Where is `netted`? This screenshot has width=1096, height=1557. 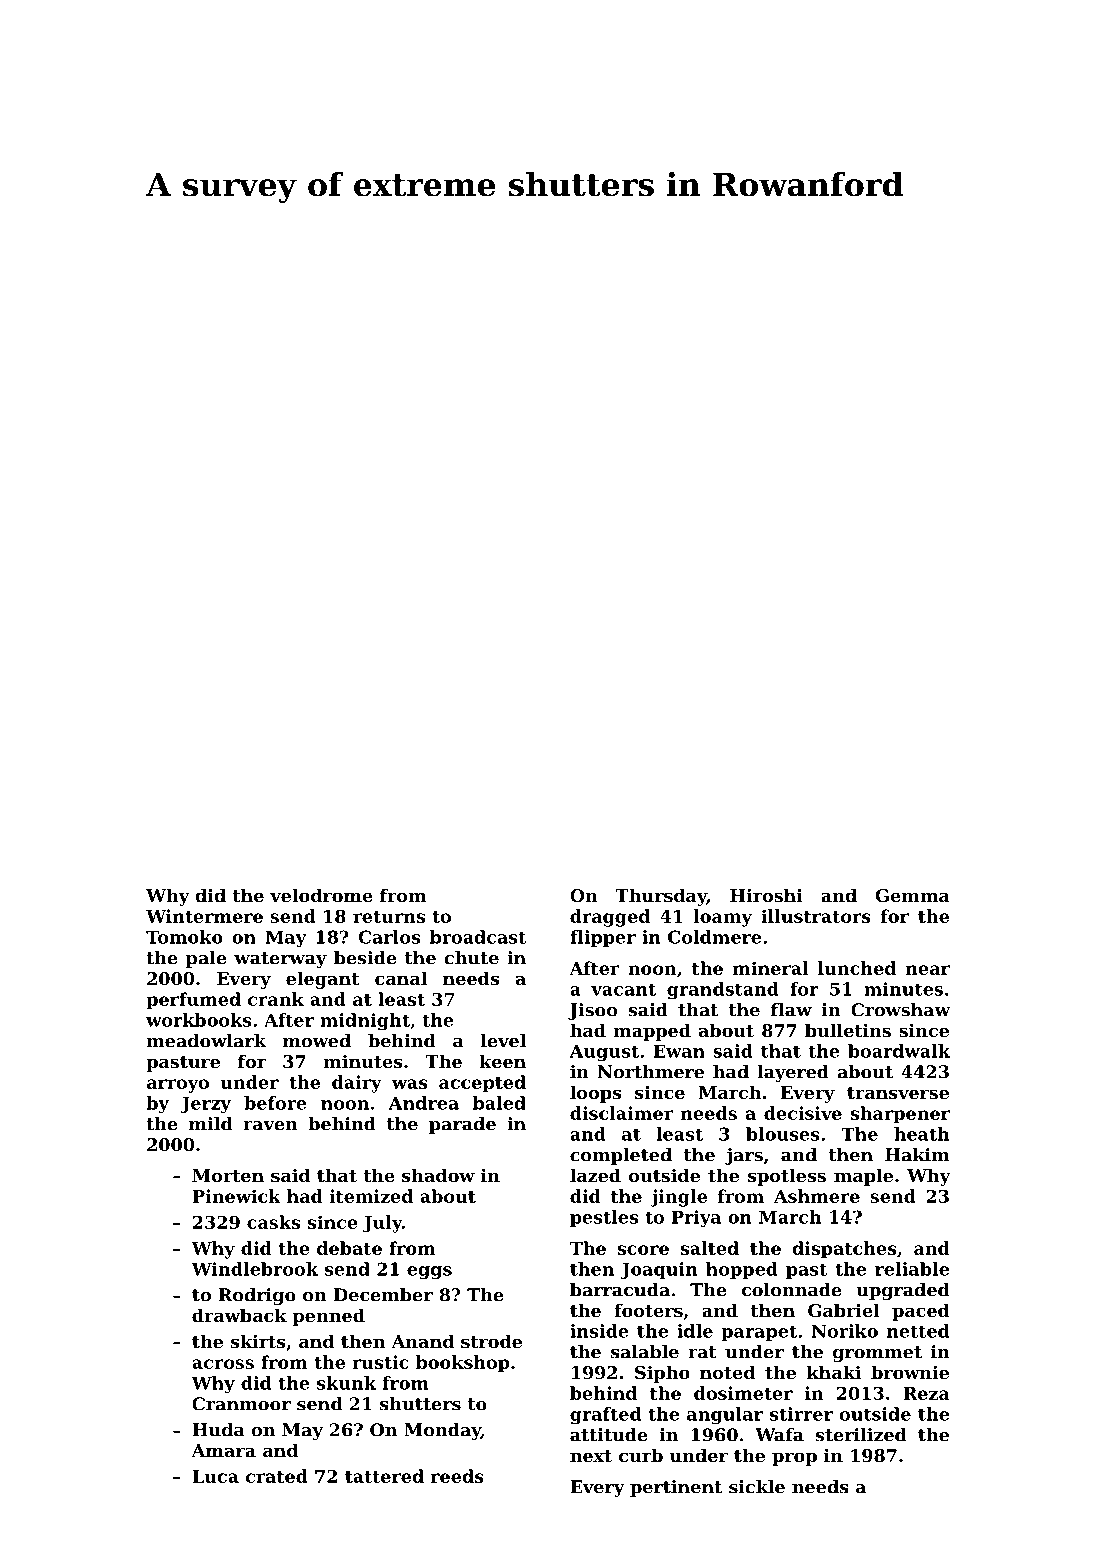 netted is located at coordinates (918, 1331).
